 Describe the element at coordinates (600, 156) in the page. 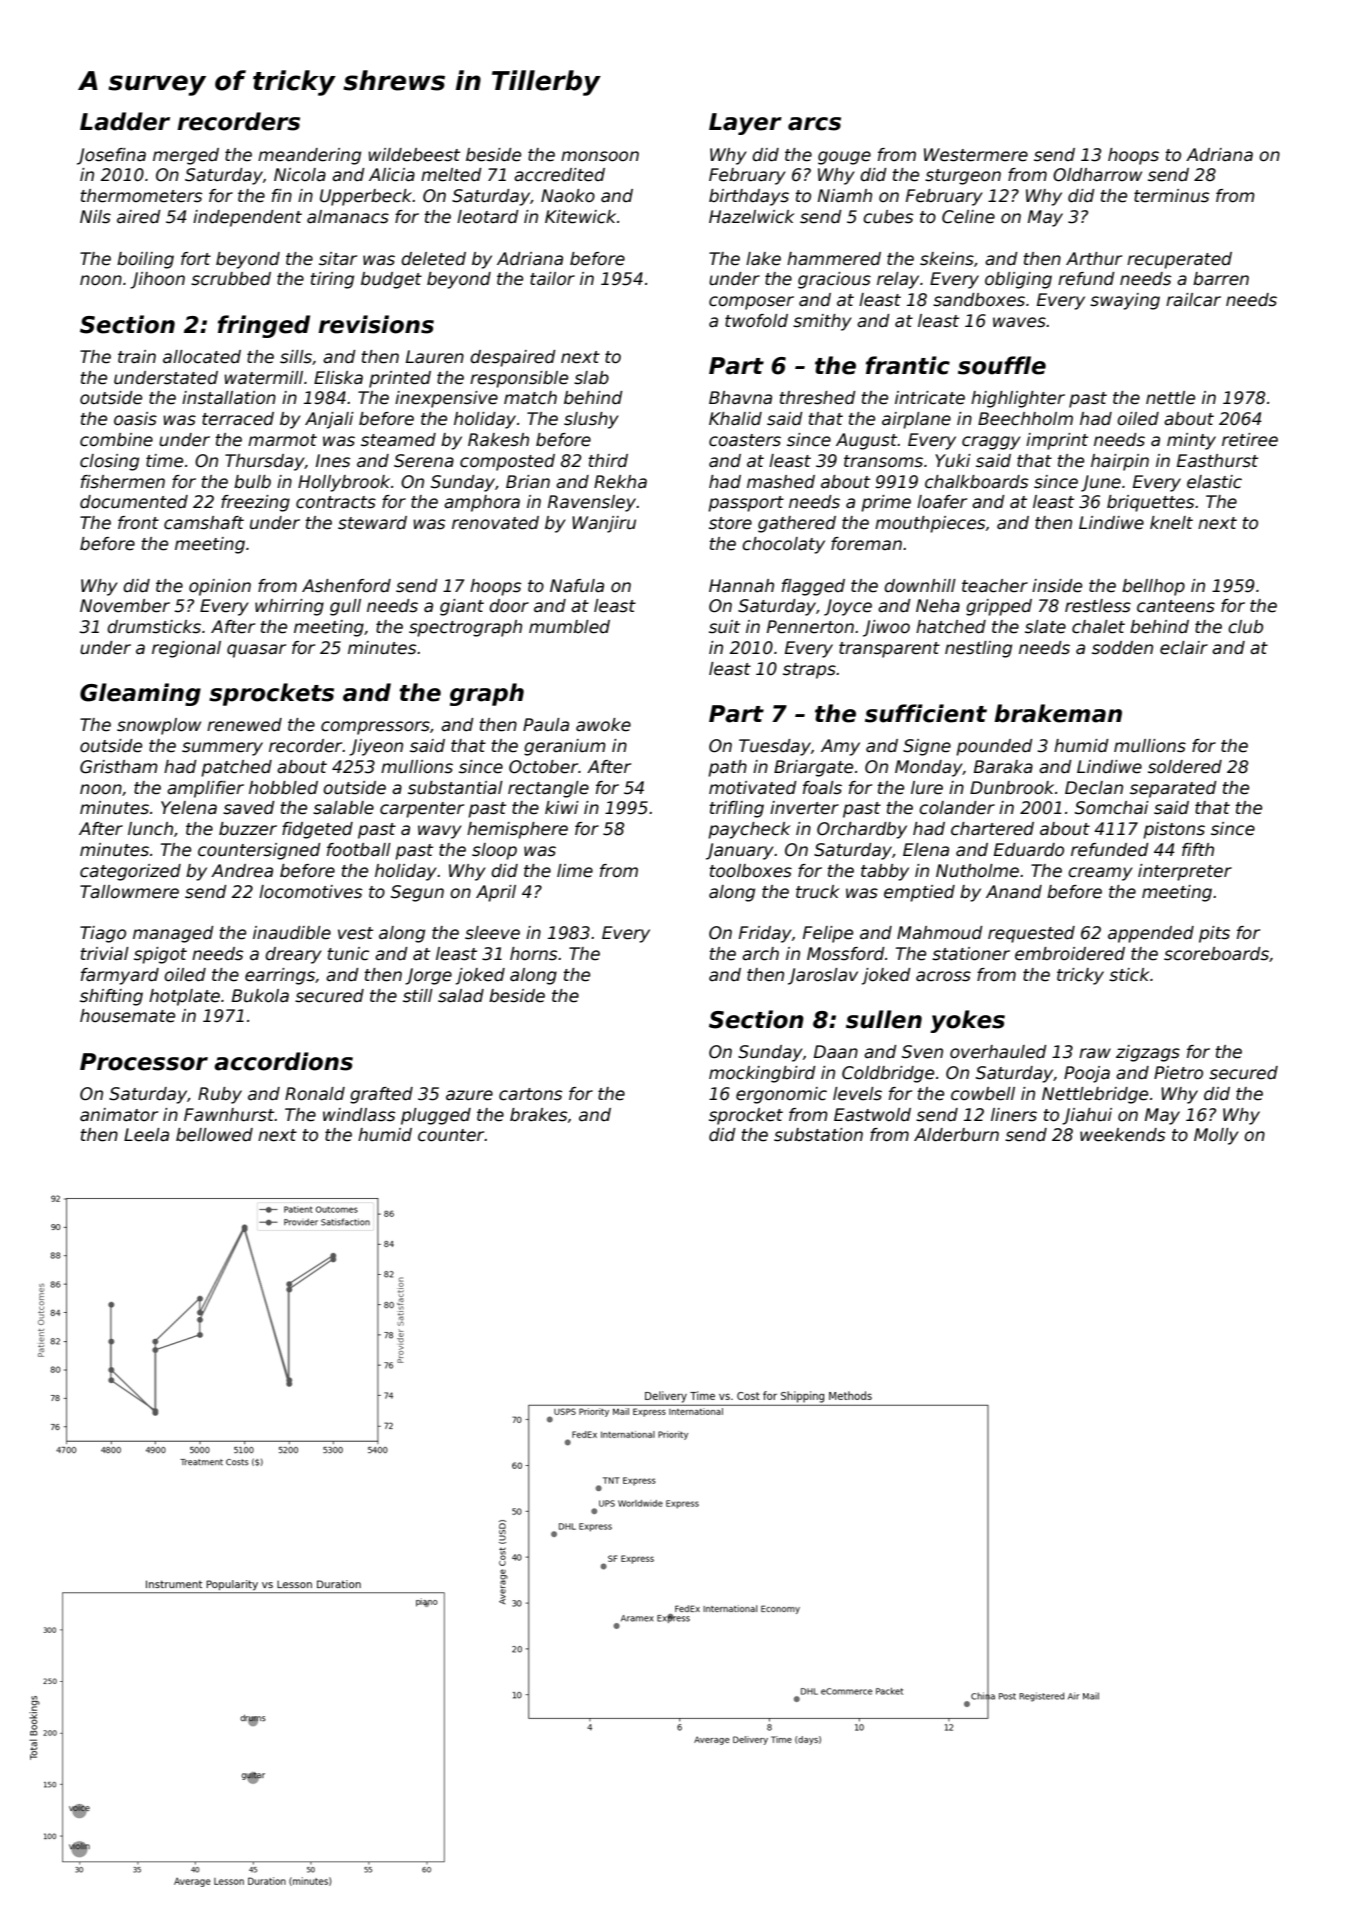

I see `monsoon` at that location.
